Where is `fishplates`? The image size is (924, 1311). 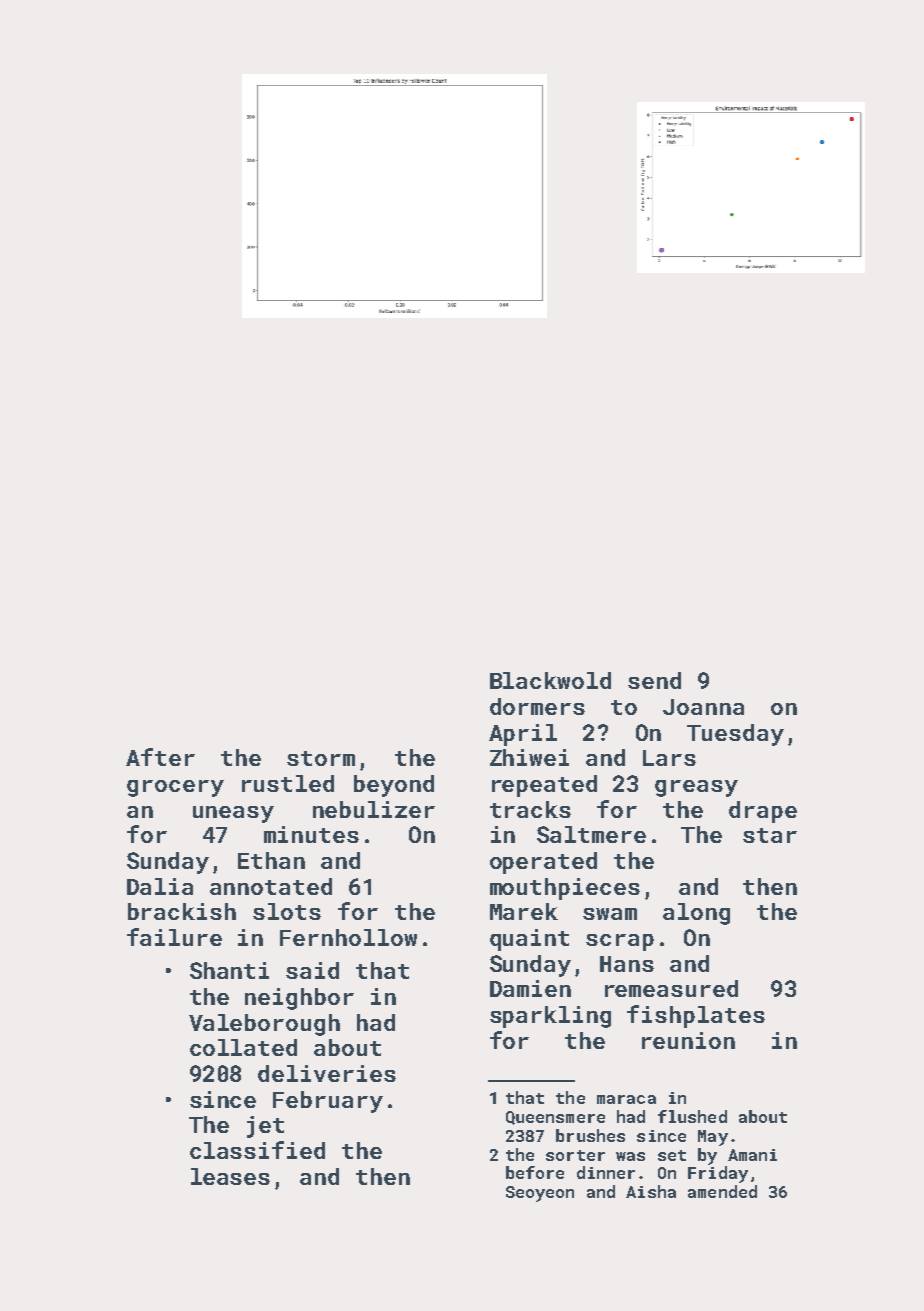 fishplates is located at coordinates (696, 1016).
